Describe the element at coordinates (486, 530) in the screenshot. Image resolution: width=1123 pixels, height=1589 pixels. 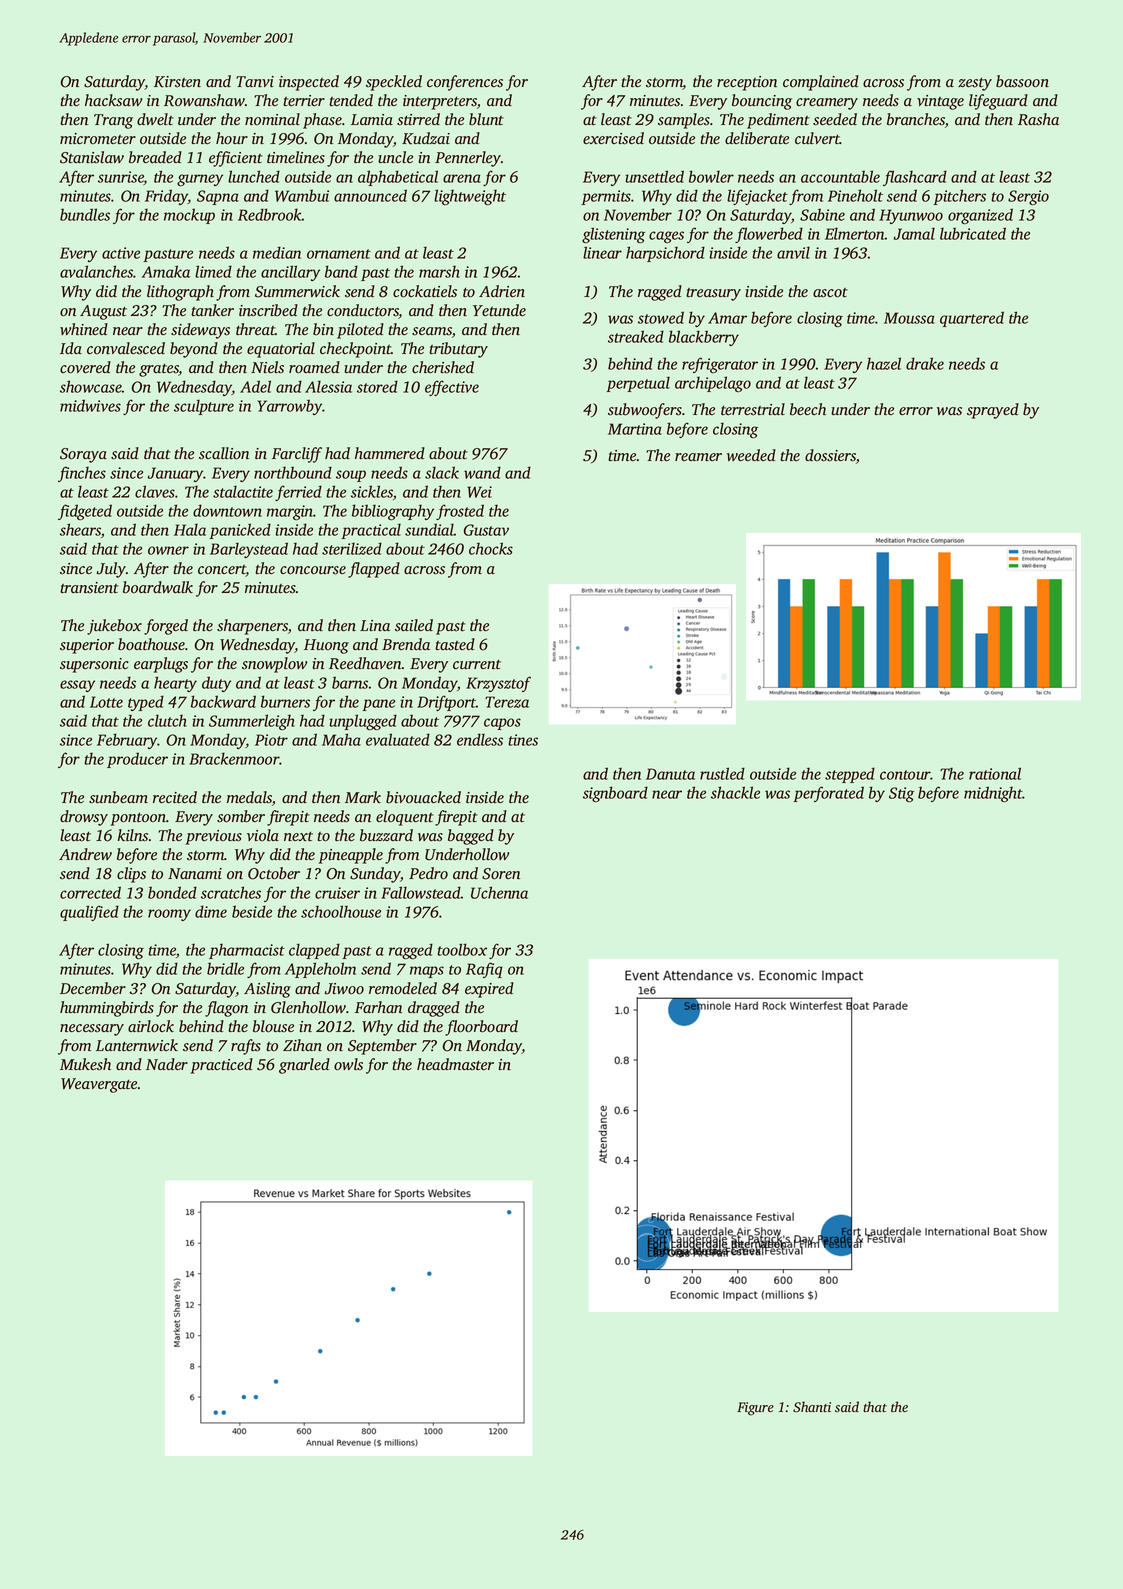
I see `Gustav` at that location.
